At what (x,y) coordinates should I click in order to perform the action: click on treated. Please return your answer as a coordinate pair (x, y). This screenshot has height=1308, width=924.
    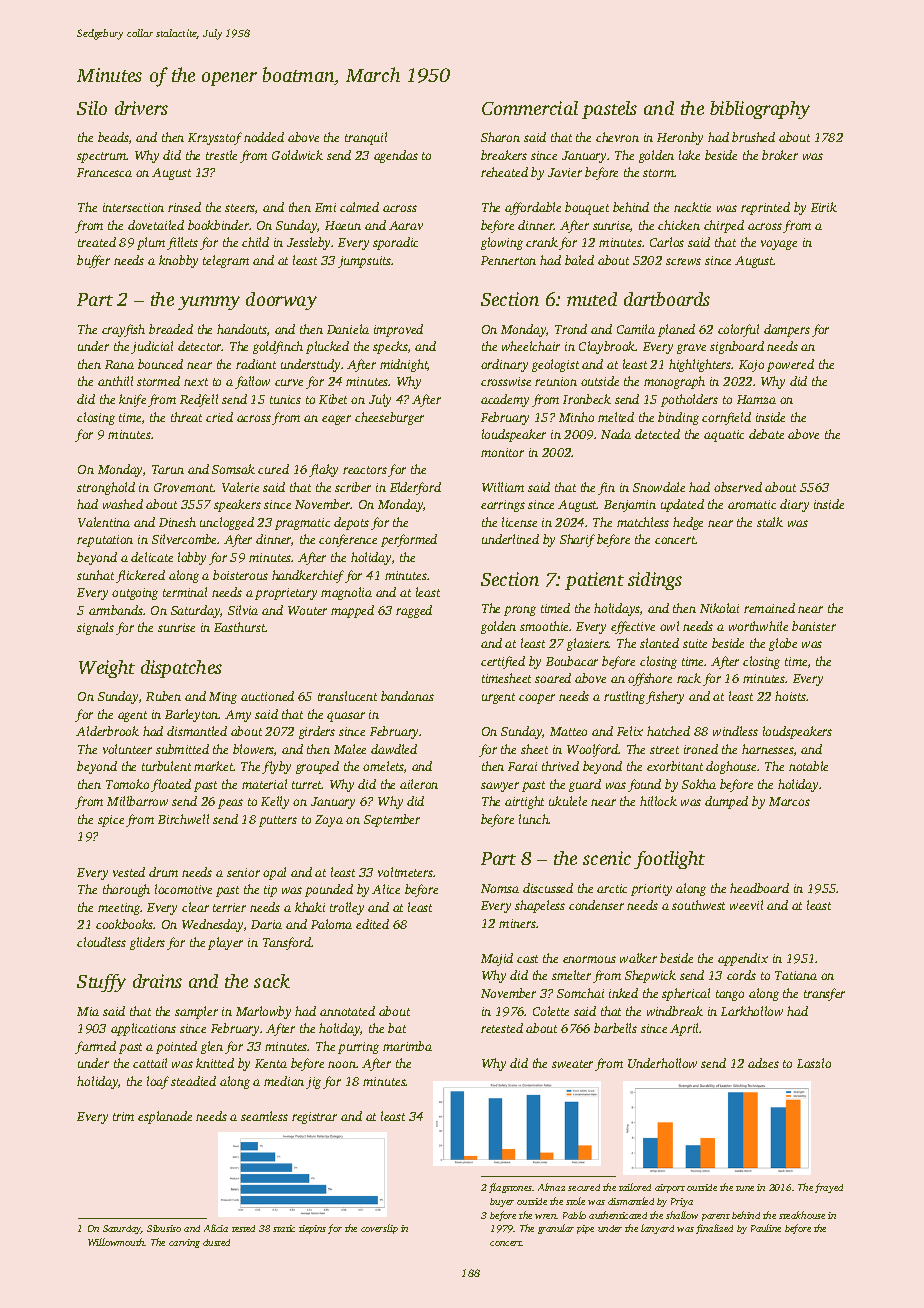
    Looking at the image, I should click on (97, 242).
